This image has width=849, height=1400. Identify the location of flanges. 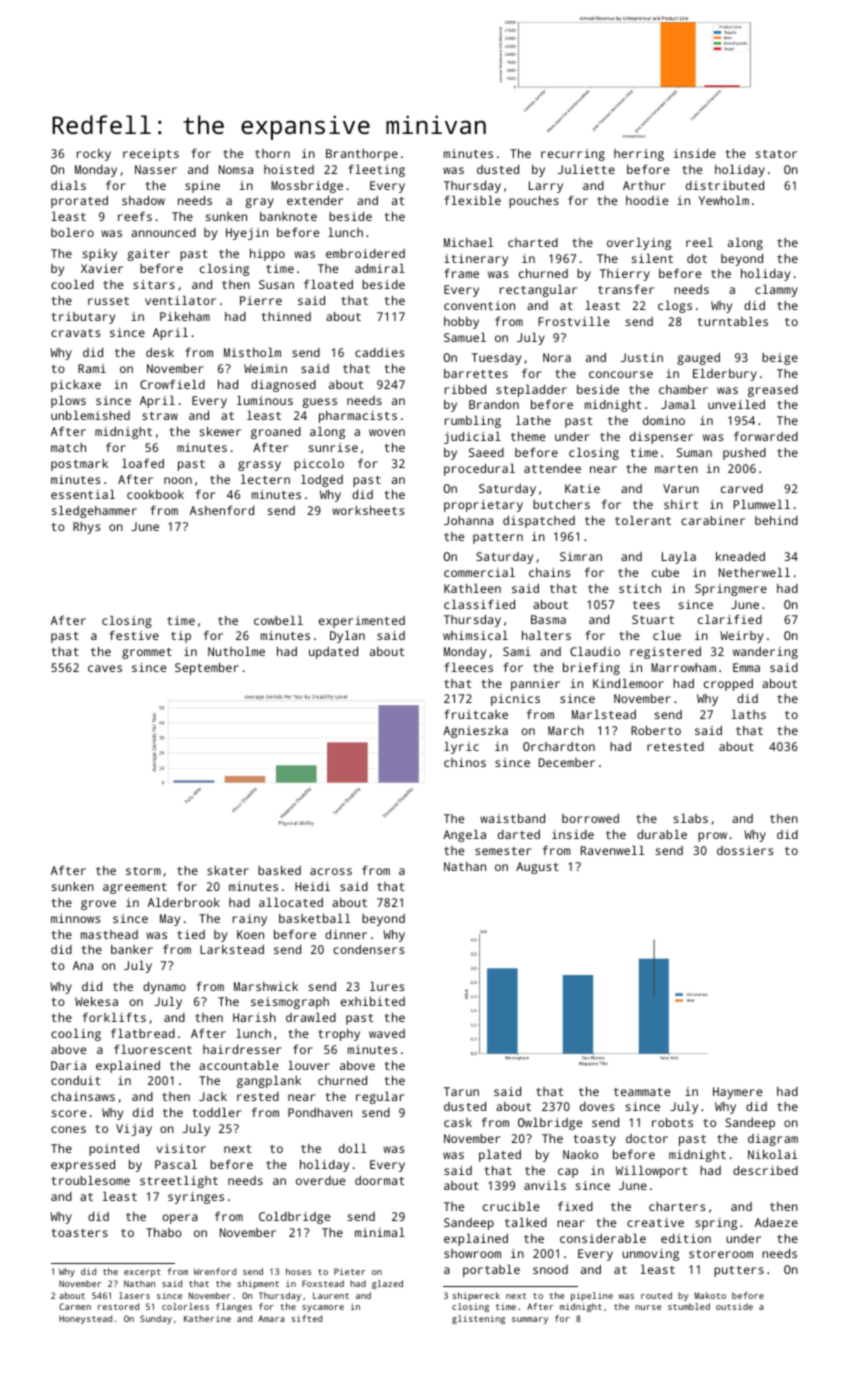
(234, 1307).
